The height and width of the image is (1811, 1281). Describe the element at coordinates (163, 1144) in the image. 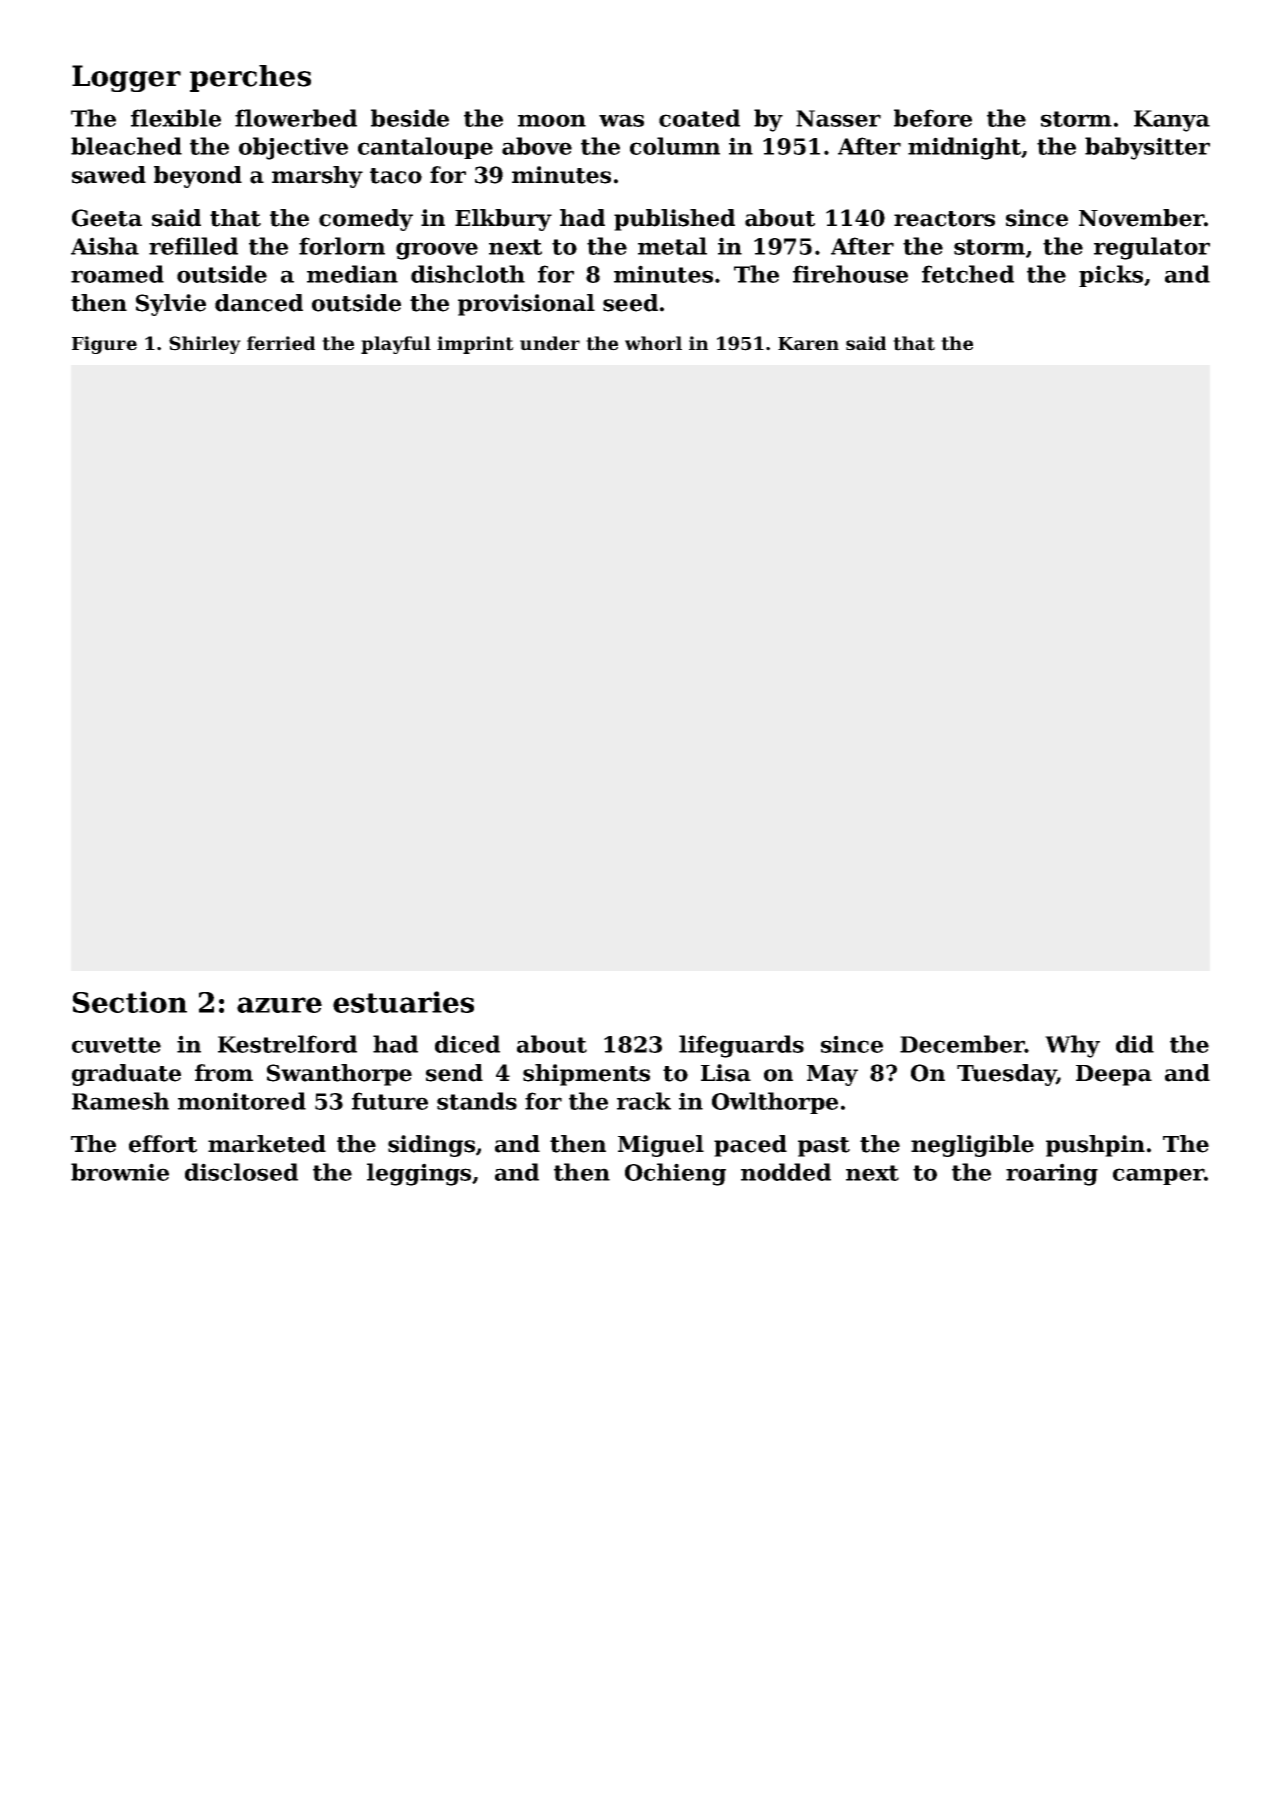

I see `effort` at that location.
